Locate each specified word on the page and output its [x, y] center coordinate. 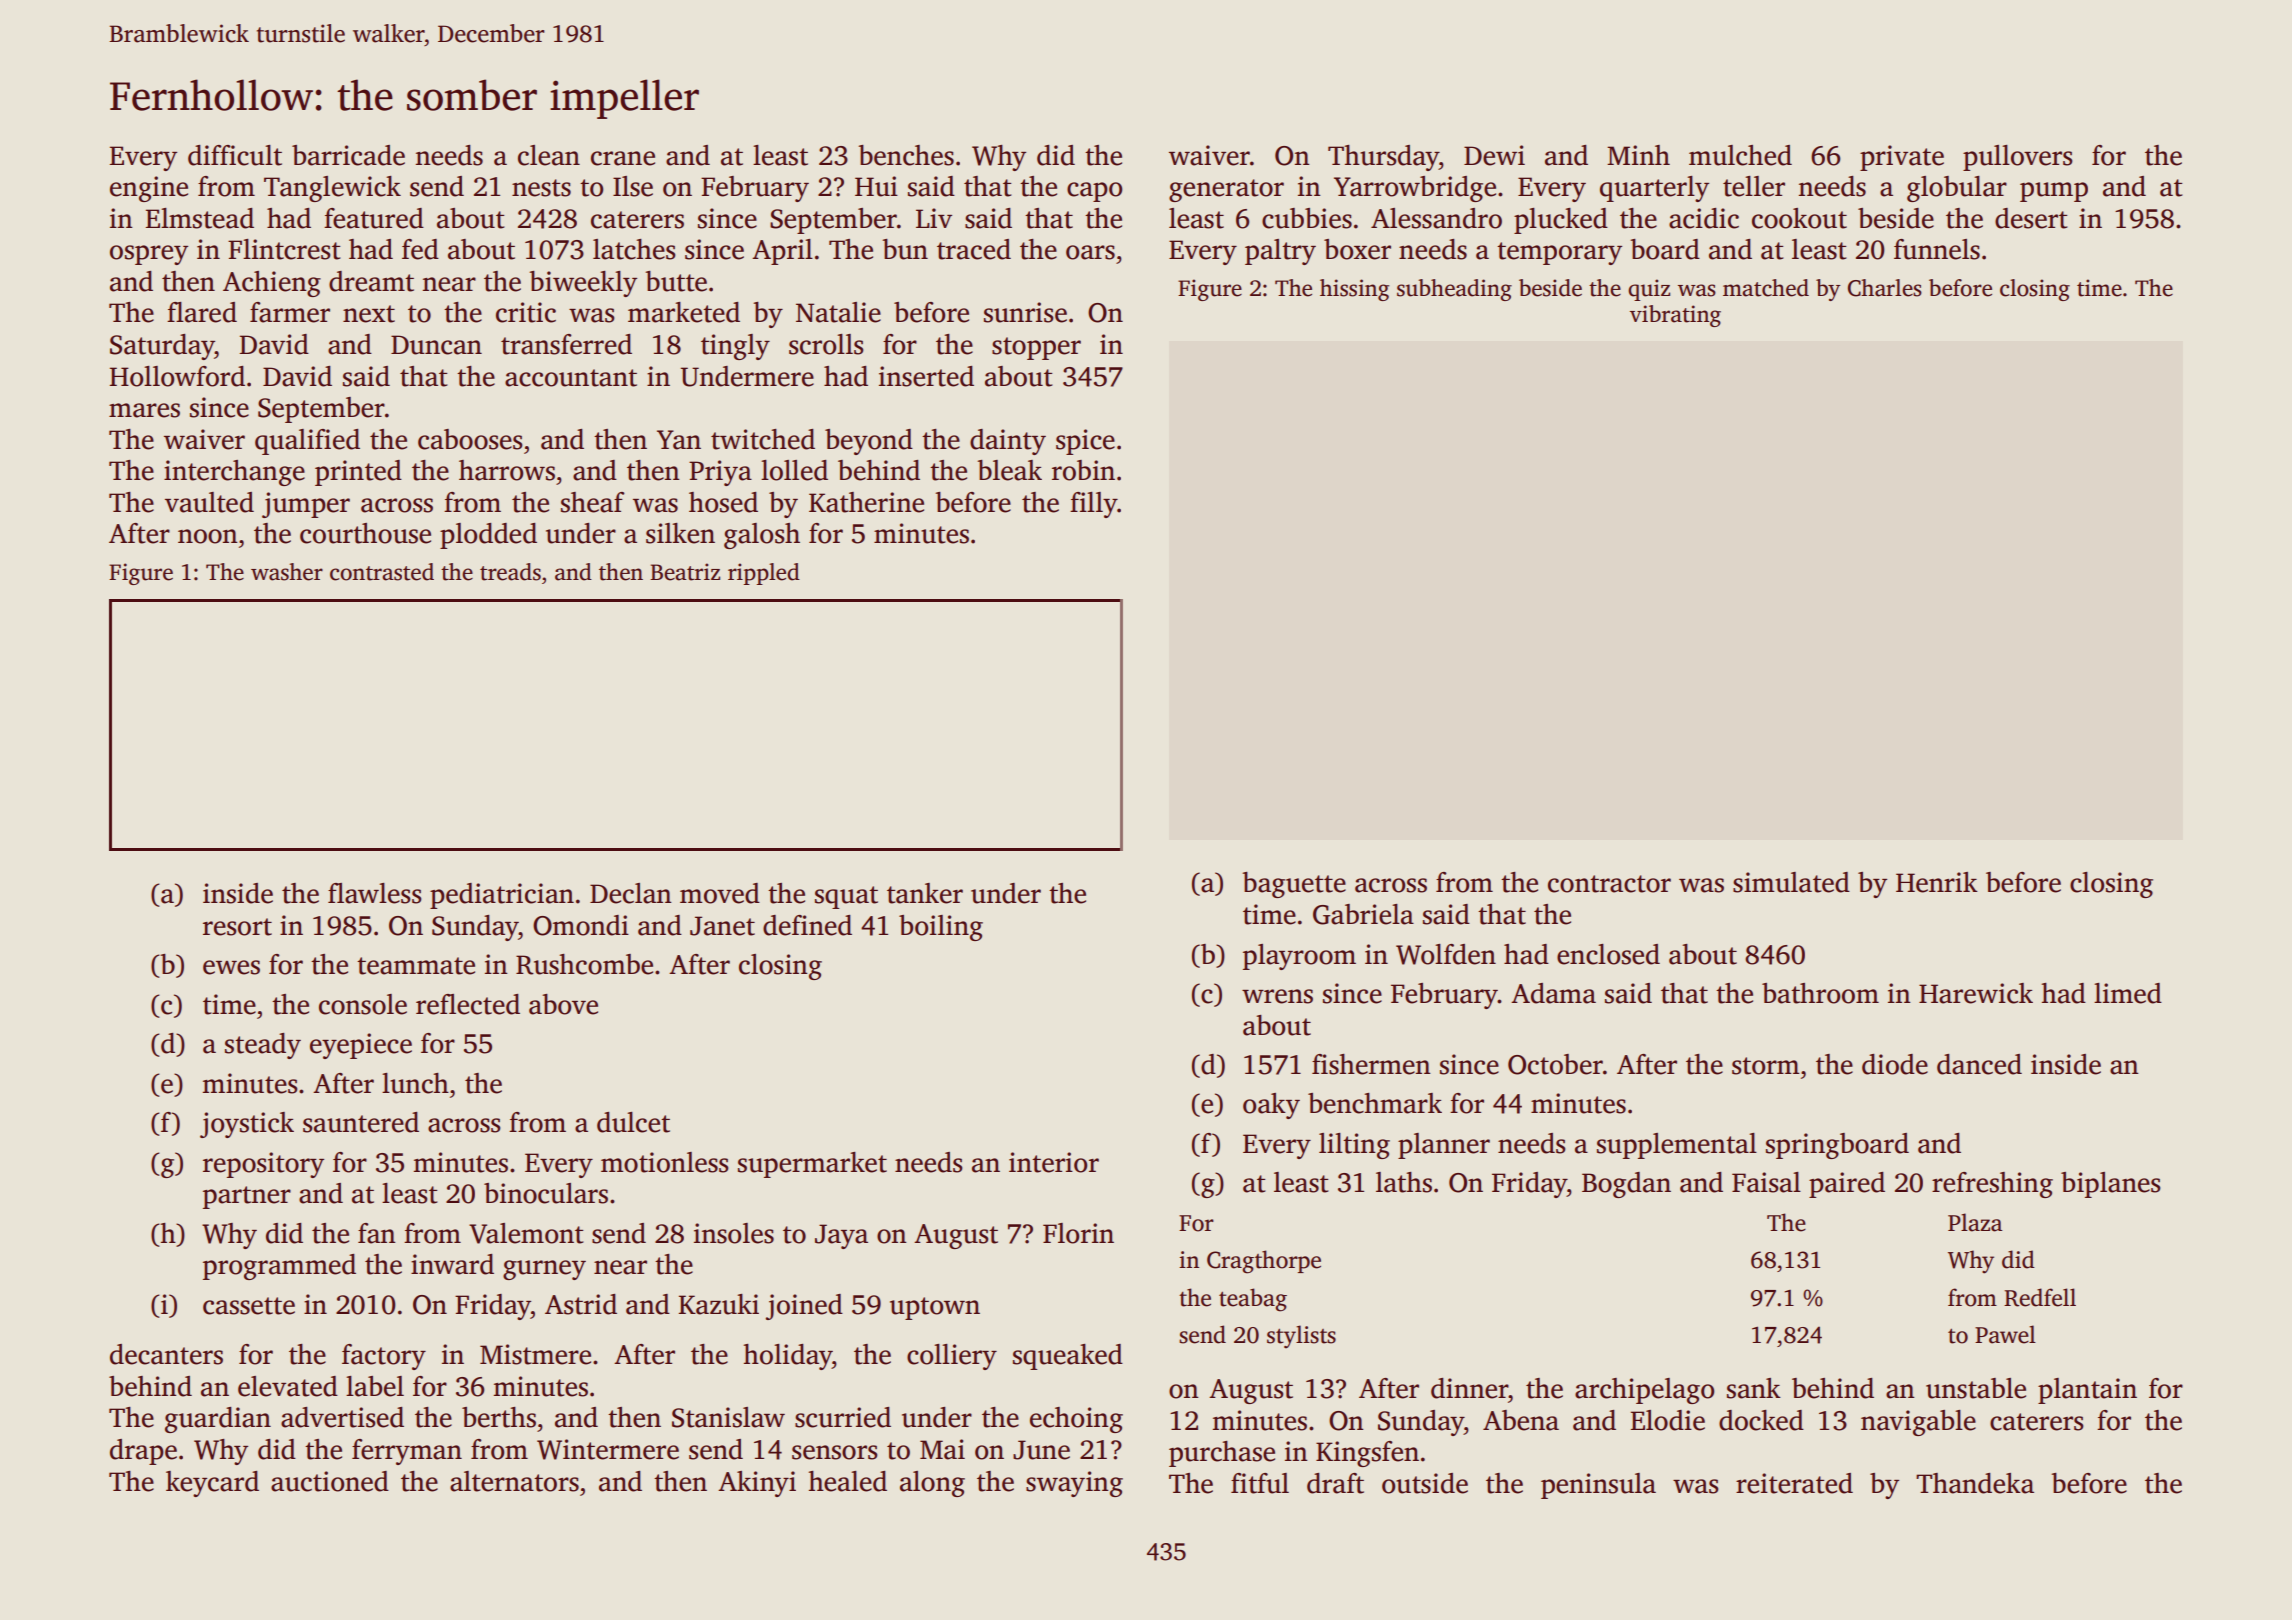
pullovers [2017, 158]
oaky [1271, 1106]
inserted [926, 376]
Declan [631, 893]
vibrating [1675, 316]
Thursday [1383, 158]
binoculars [546, 1193]
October [1555, 1064]
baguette [1294, 885]
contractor [1609, 884]
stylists [1301, 1337]
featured [374, 218]
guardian [218, 1420]
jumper [306, 505]
